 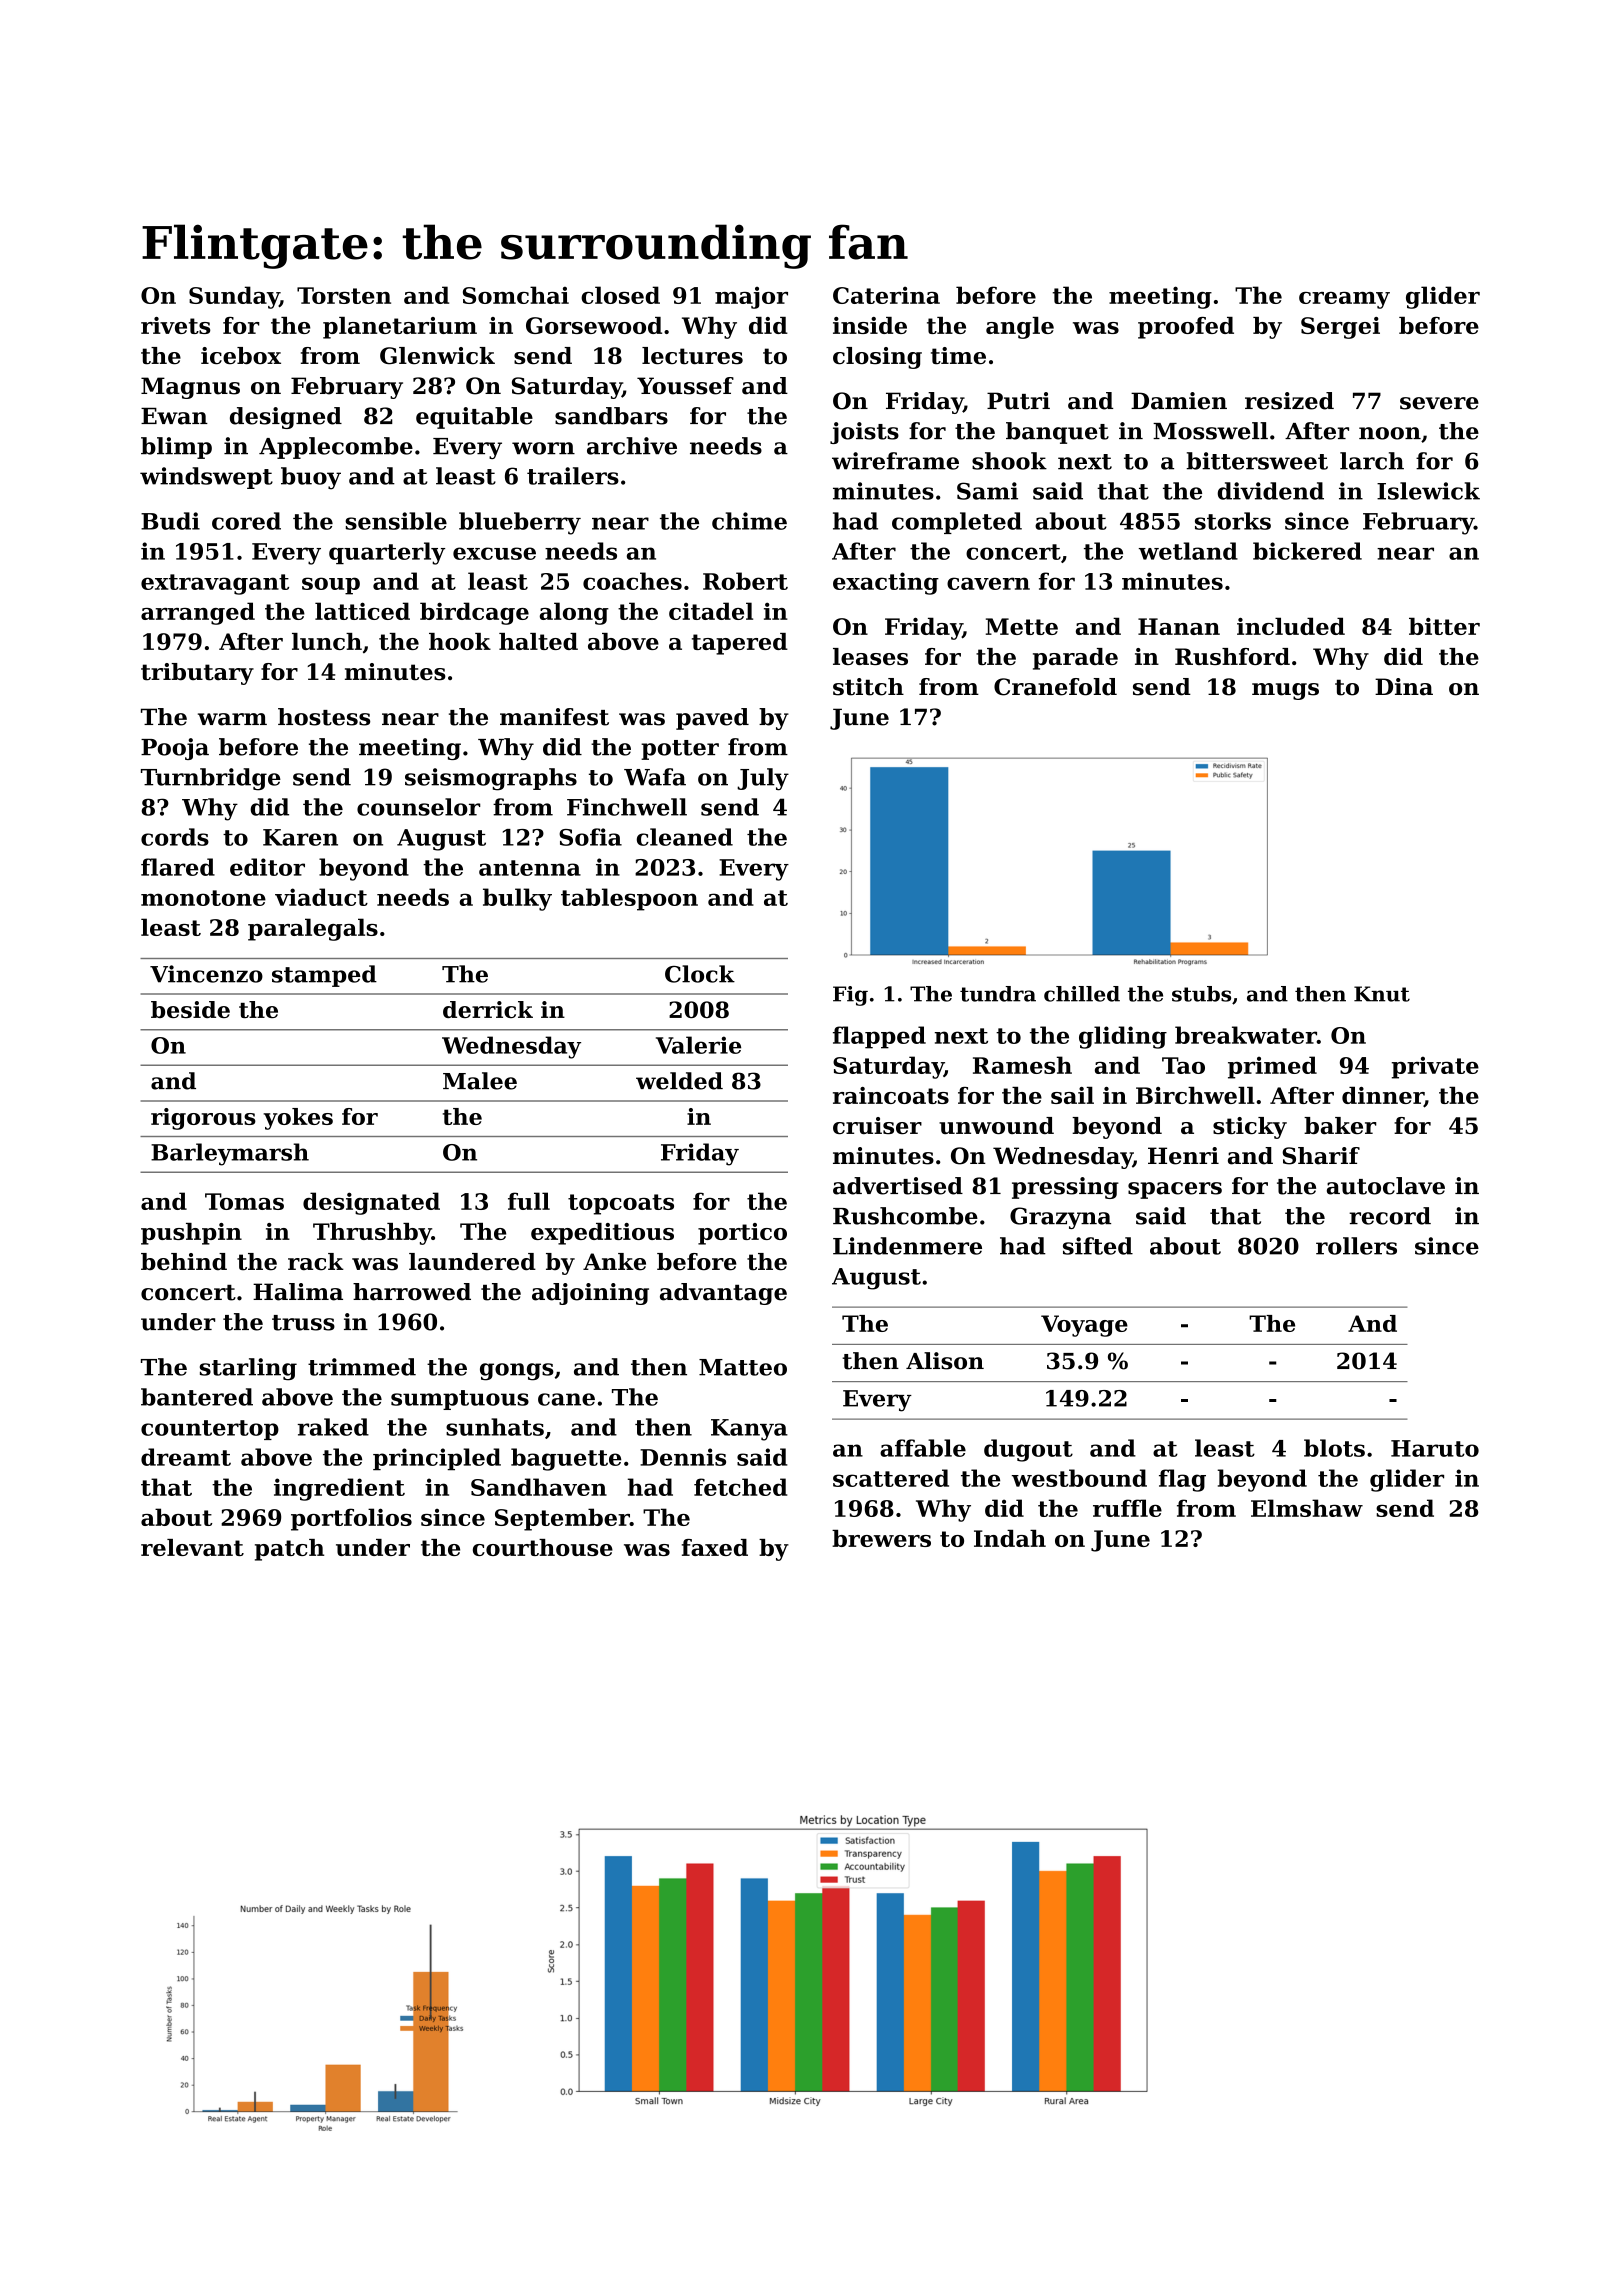 What do you see at coordinates (1285, 691) in the document?
I see `mugs` at bounding box center [1285, 691].
